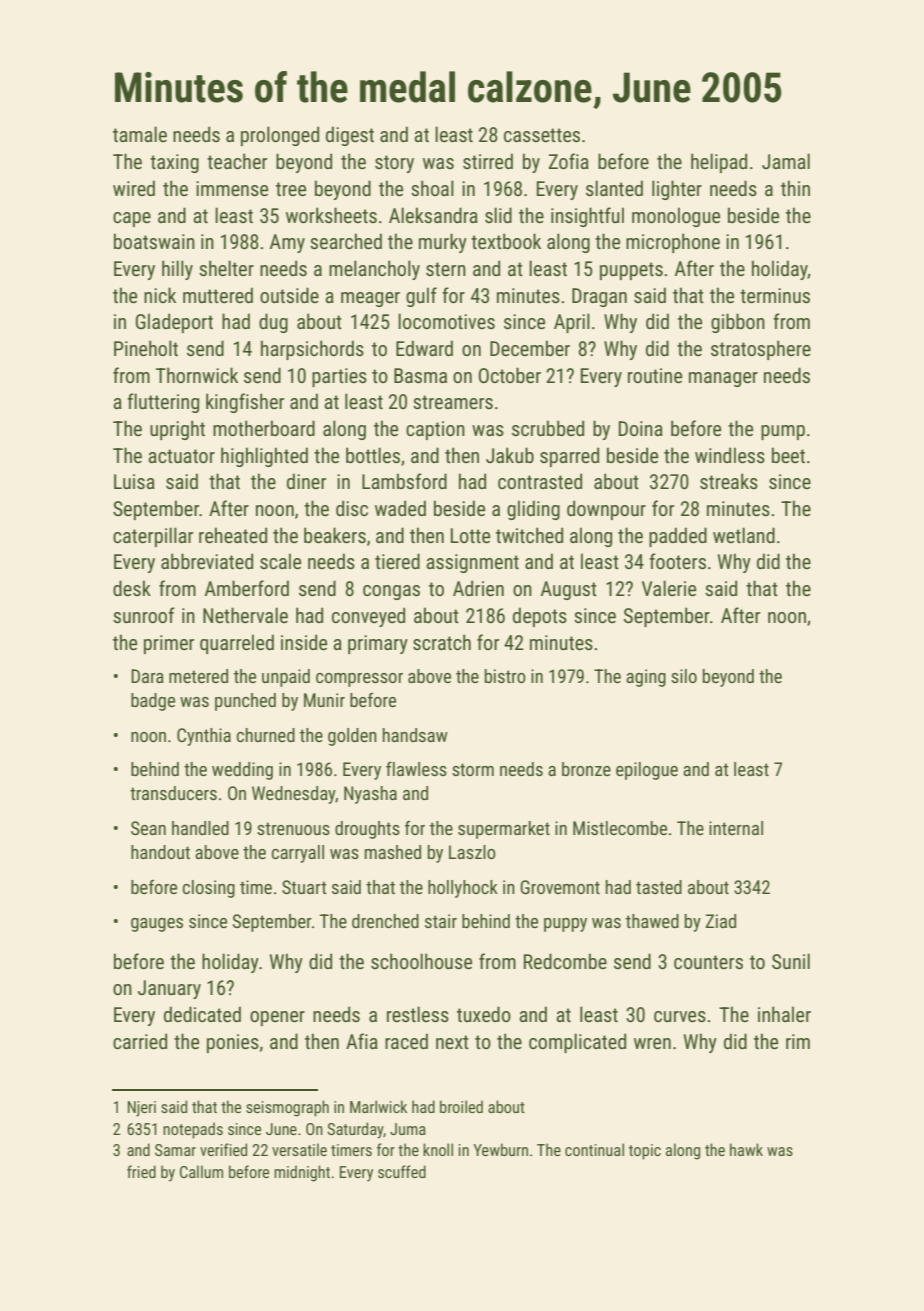 The width and height of the screenshot is (924, 1311). Describe the element at coordinates (783, 432) in the screenshot. I see `pump` at that location.
